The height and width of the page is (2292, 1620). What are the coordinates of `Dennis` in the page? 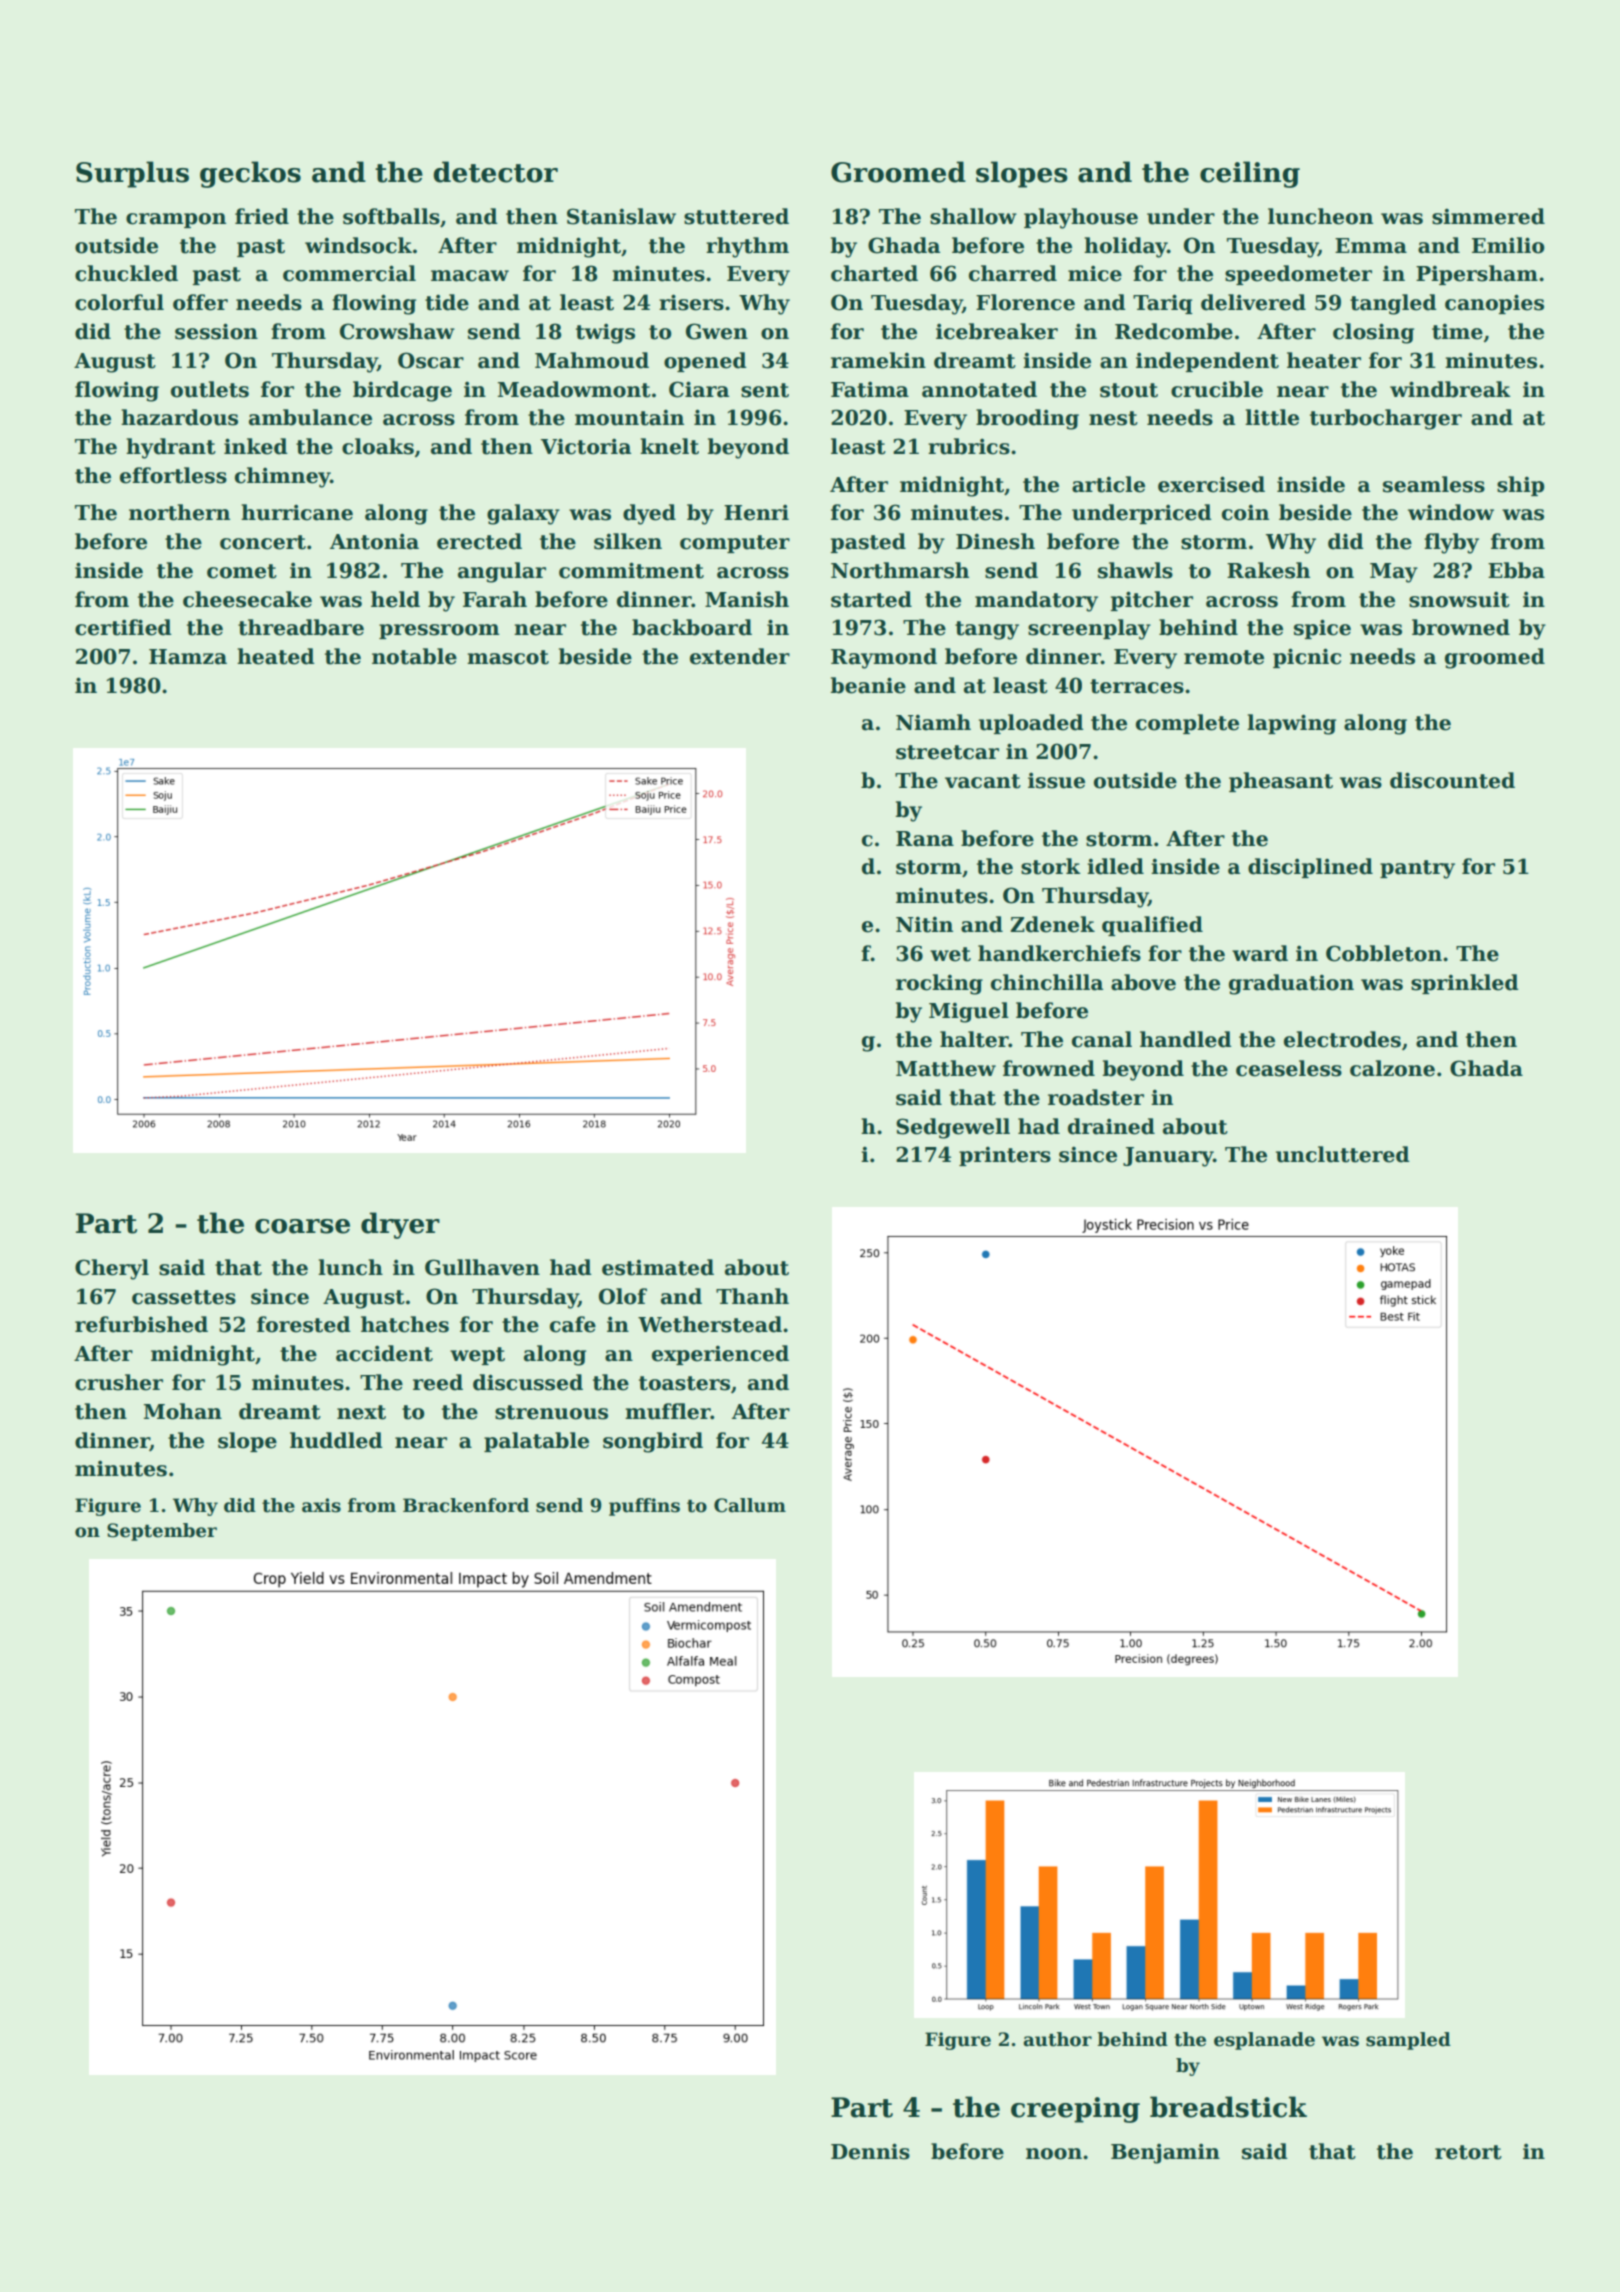 It's located at (870, 2151).
